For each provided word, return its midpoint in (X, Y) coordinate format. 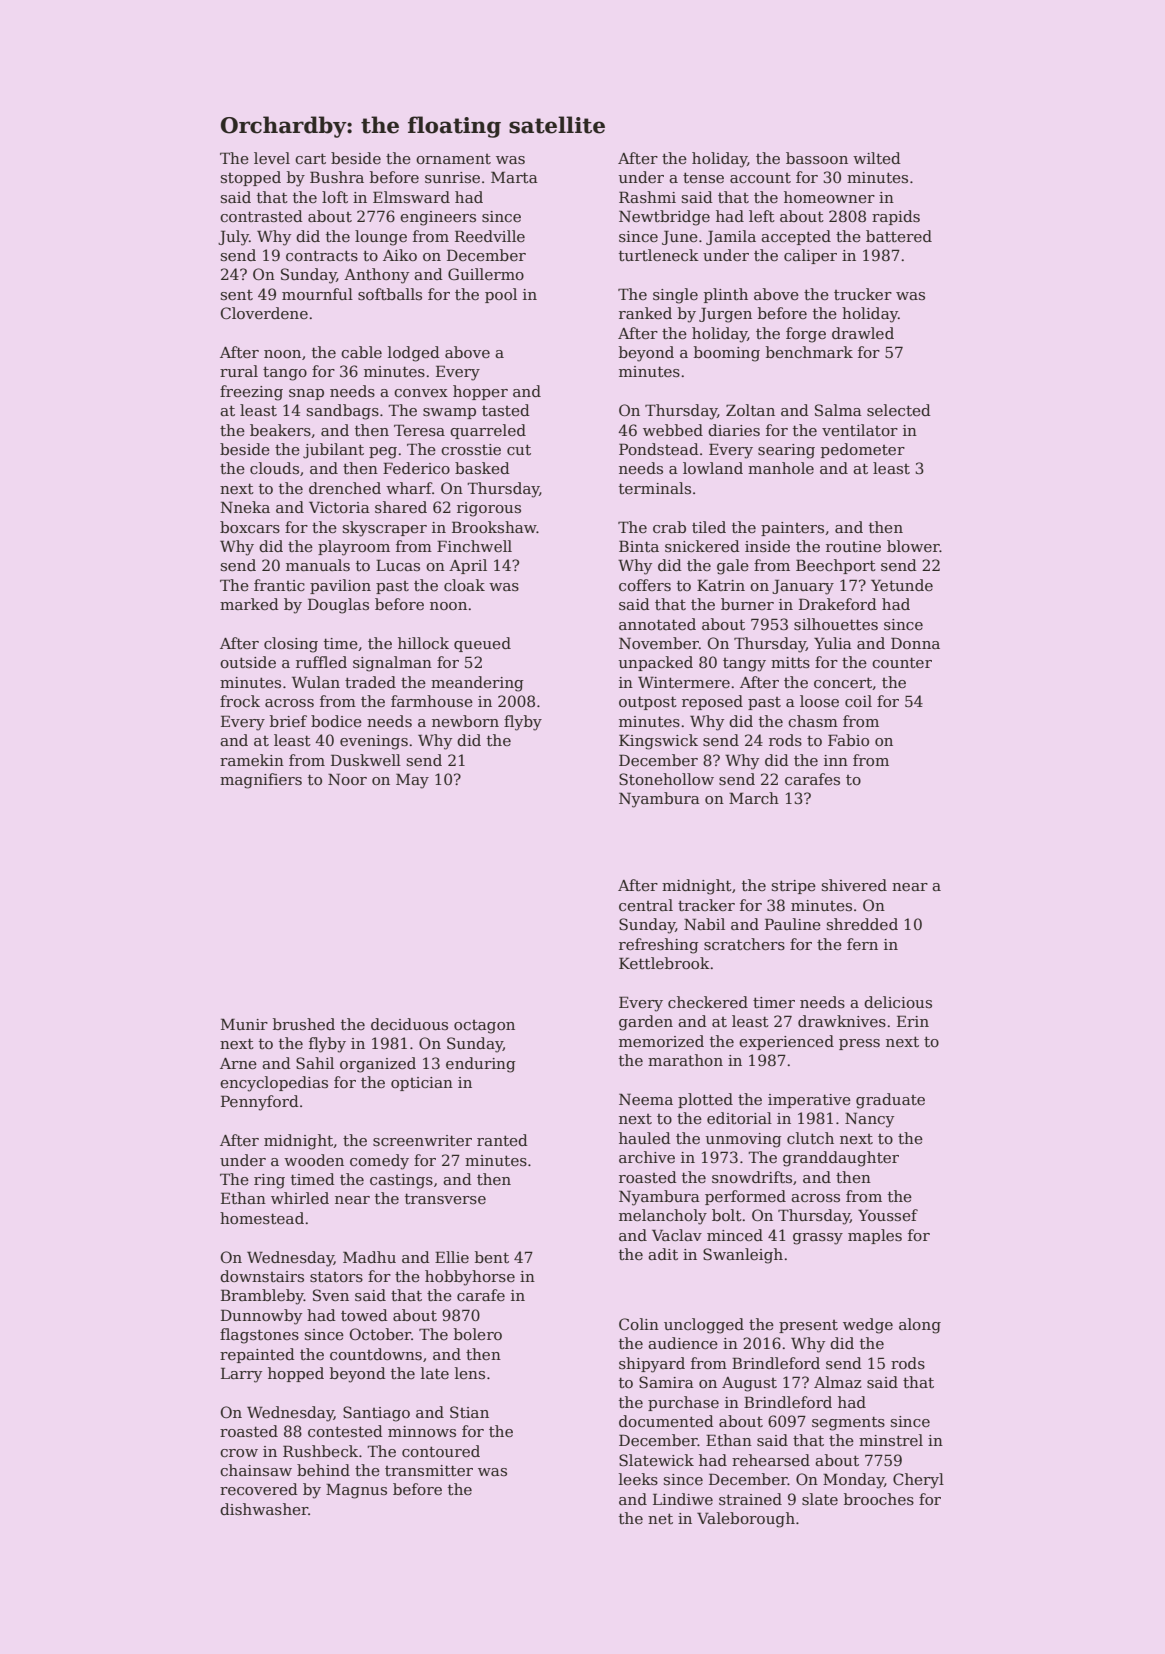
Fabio (848, 740)
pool (501, 295)
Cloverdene (264, 313)
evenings (374, 742)
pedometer (863, 450)
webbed (673, 430)
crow (239, 1453)
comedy (379, 1162)
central (646, 905)
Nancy (869, 1120)
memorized (661, 1041)
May (412, 781)
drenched (345, 488)
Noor (347, 779)
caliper (810, 256)
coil (858, 701)
